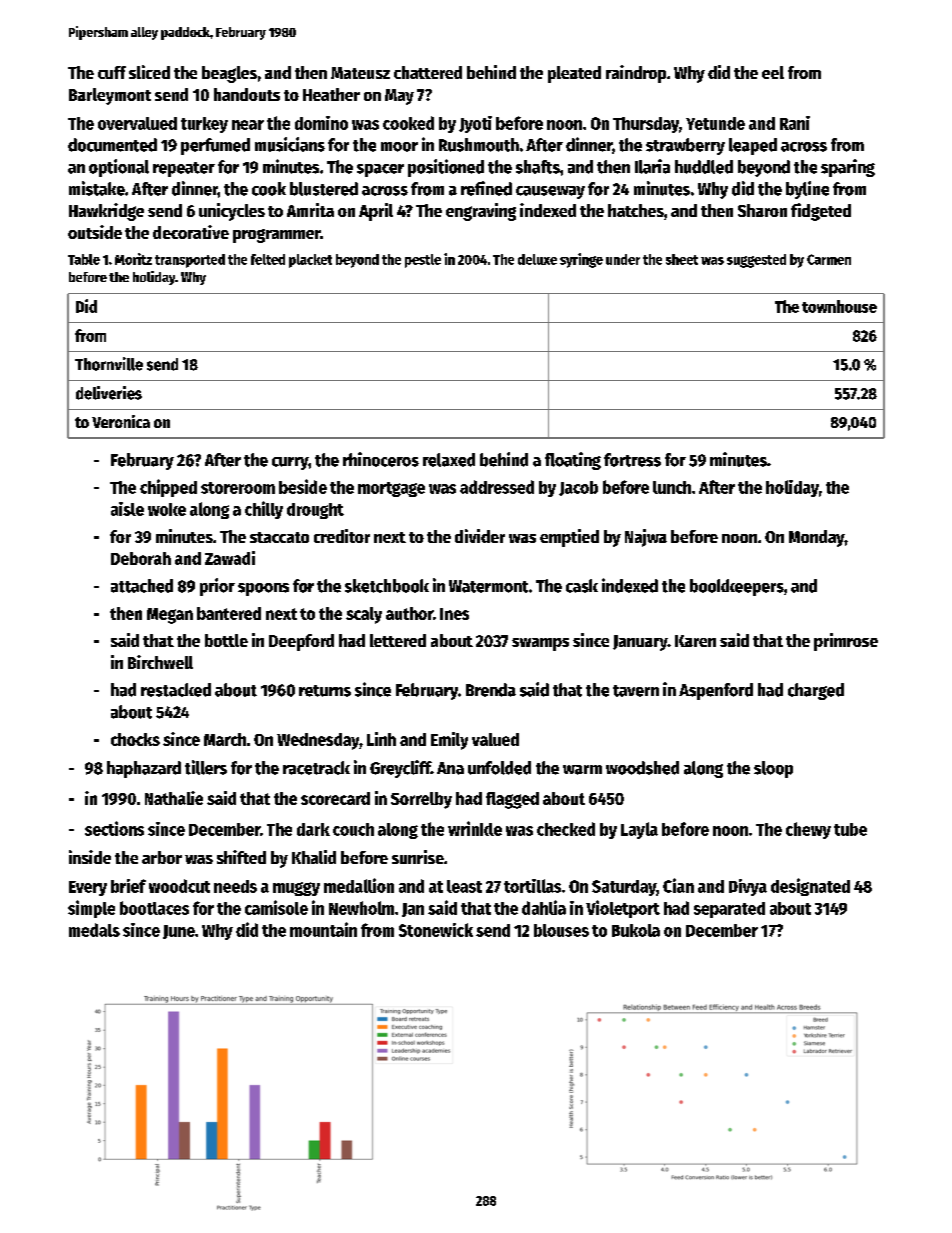 The height and width of the screenshot is (1233, 952). I want to click on lettered, so click(398, 640).
